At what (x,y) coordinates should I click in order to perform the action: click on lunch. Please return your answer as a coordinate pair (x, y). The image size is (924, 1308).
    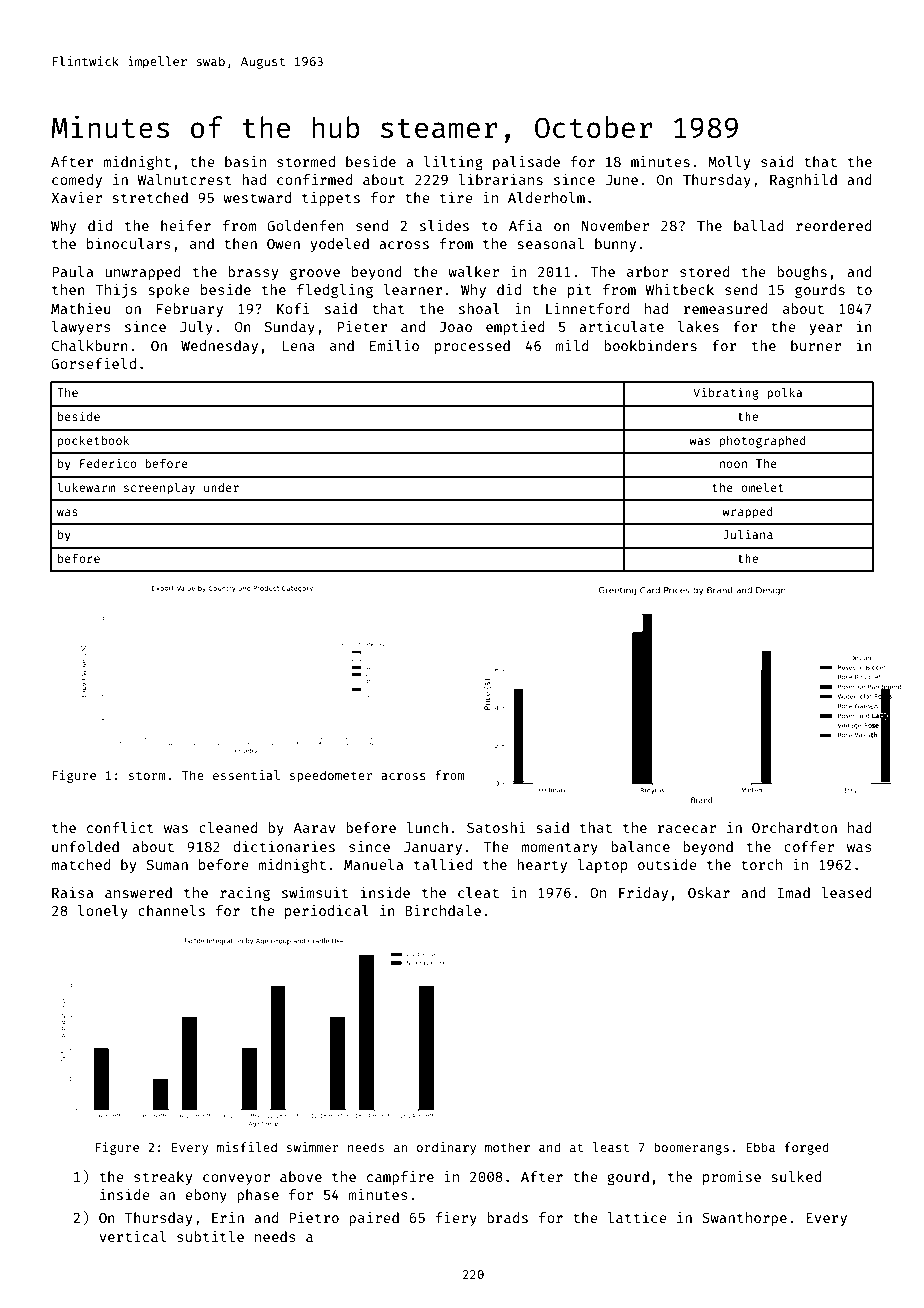
    Looking at the image, I should click on (427, 827).
